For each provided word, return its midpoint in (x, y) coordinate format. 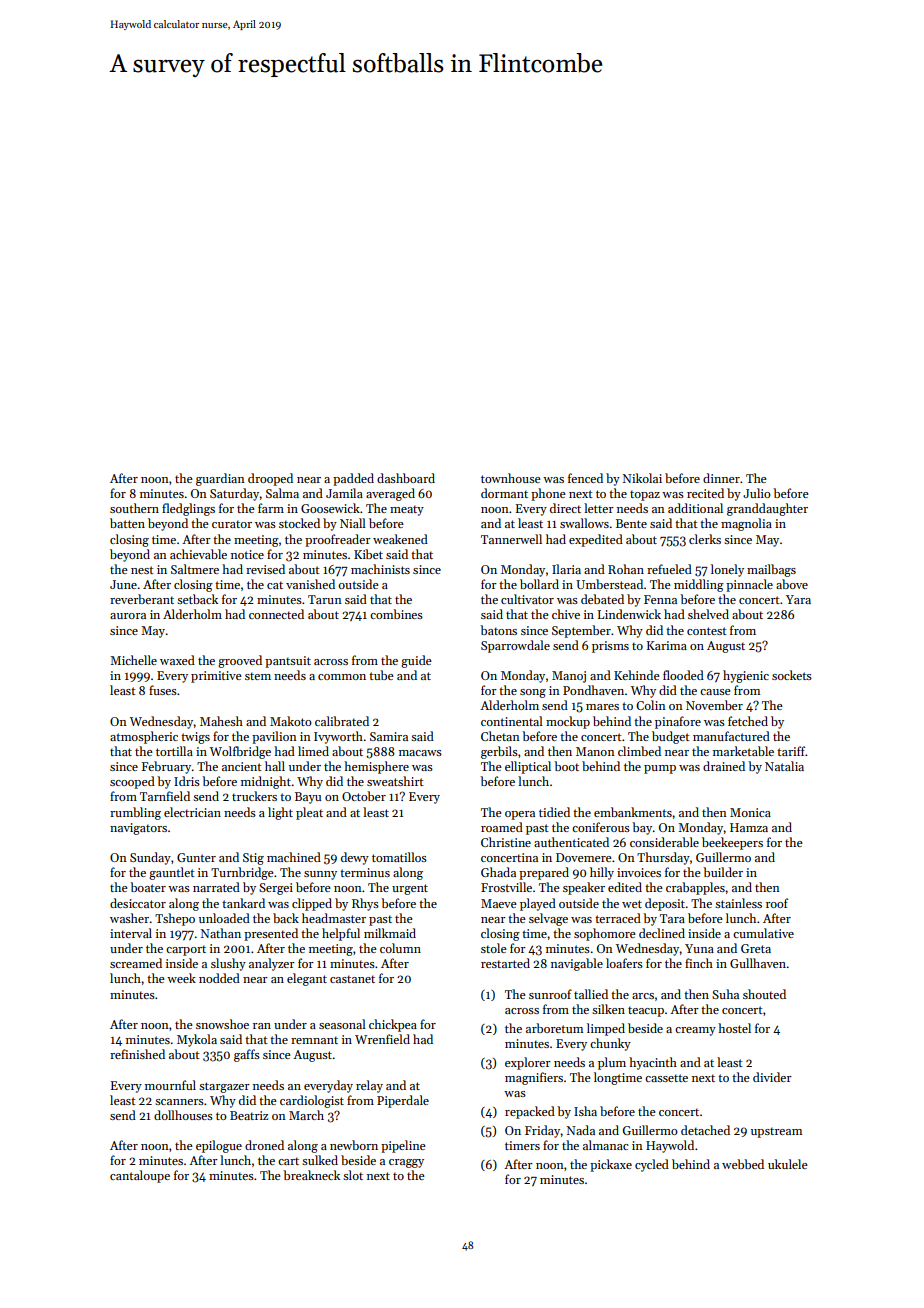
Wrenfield (382, 1039)
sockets (792, 675)
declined (662, 933)
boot (566, 766)
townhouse (511, 478)
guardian (220, 479)
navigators (138, 829)
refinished (137, 1054)
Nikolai (642, 478)
